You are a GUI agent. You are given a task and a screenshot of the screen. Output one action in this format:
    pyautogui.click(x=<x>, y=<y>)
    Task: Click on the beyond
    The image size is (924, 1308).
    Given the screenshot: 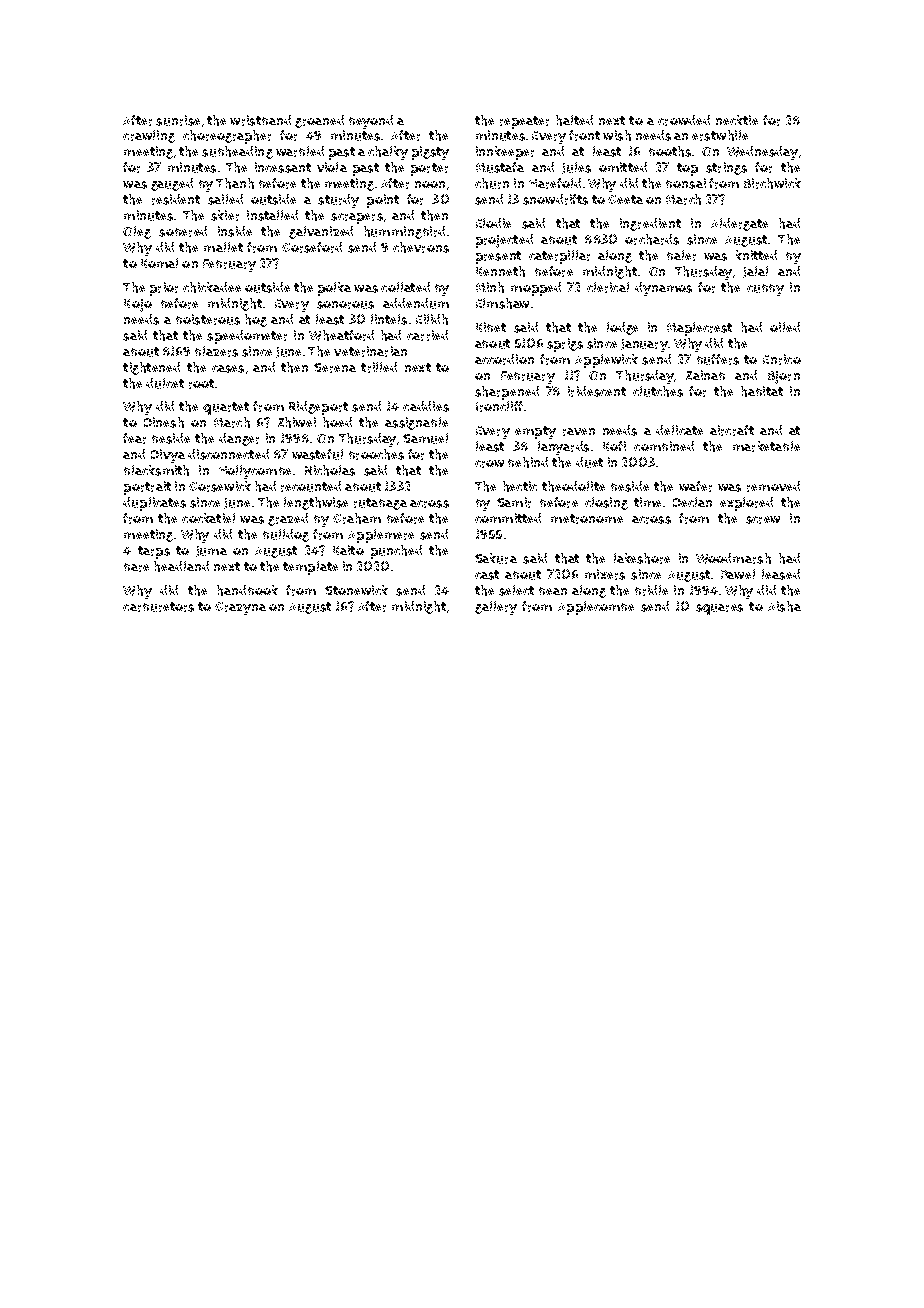 What is the action you would take?
    pyautogui.click(x=371, y=122)
